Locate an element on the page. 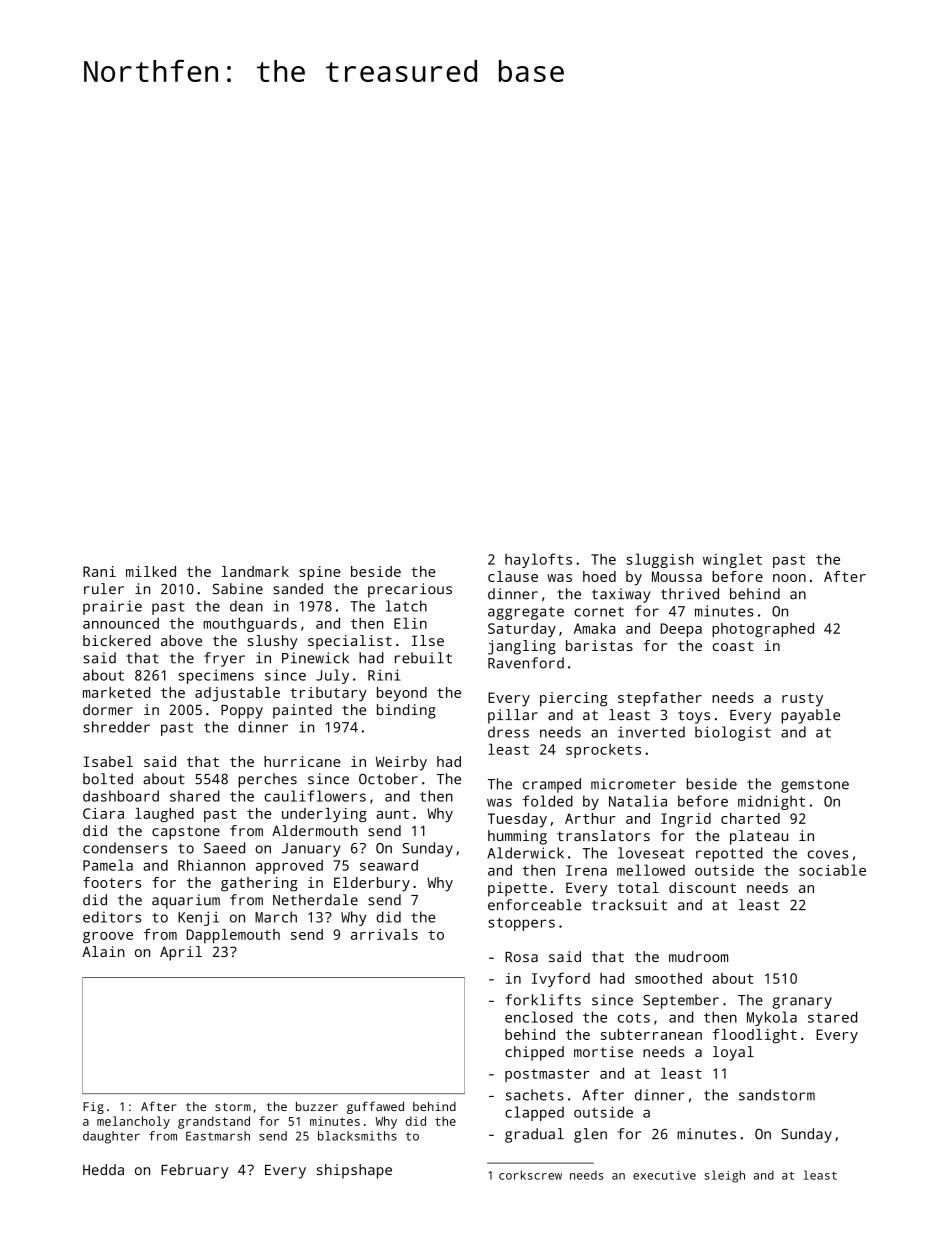 The image size is (952, 1233). melancholy is located at coordinates (133, 1122).
